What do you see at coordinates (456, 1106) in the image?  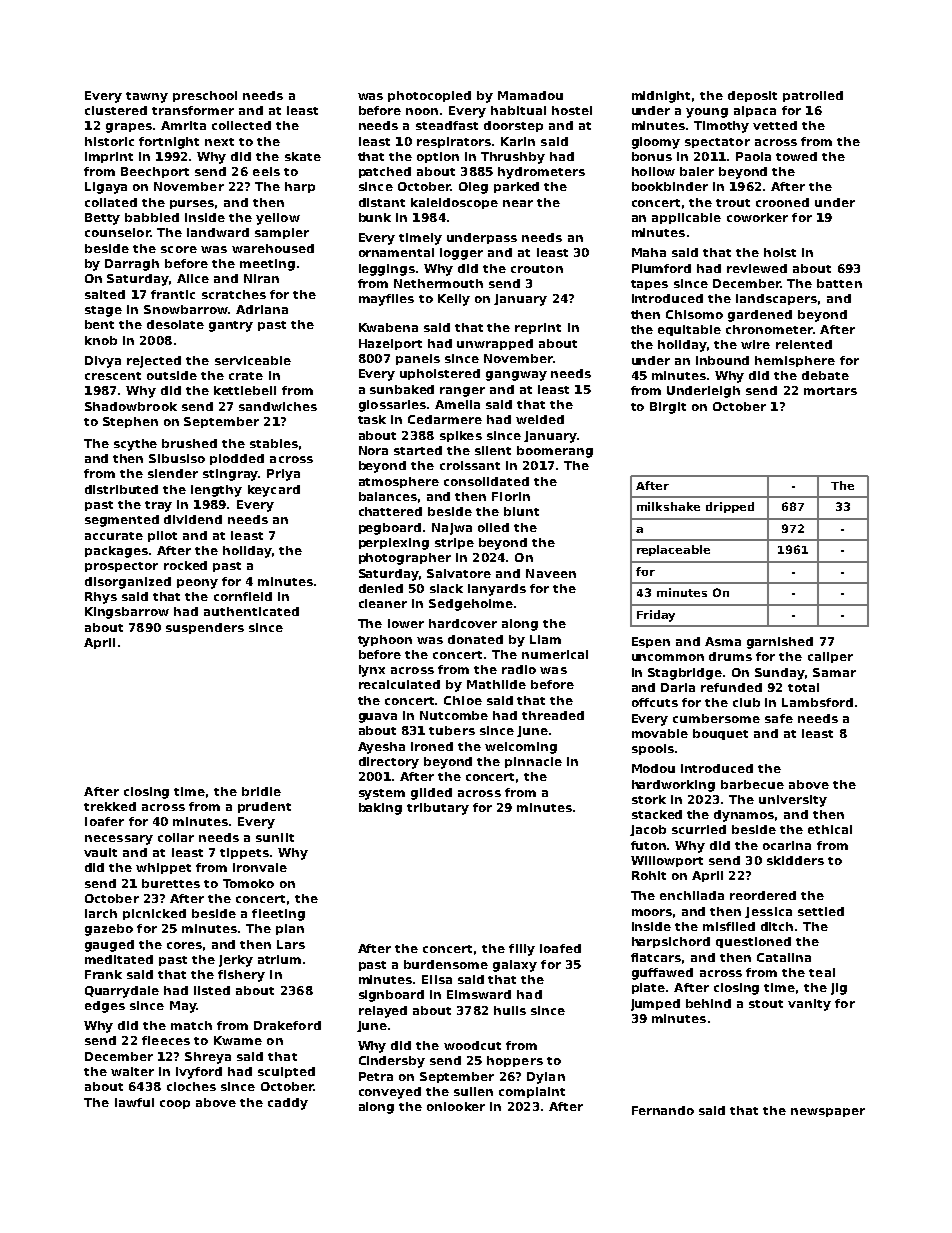 I see `onlooker` at bounding box center [456, 1106].
